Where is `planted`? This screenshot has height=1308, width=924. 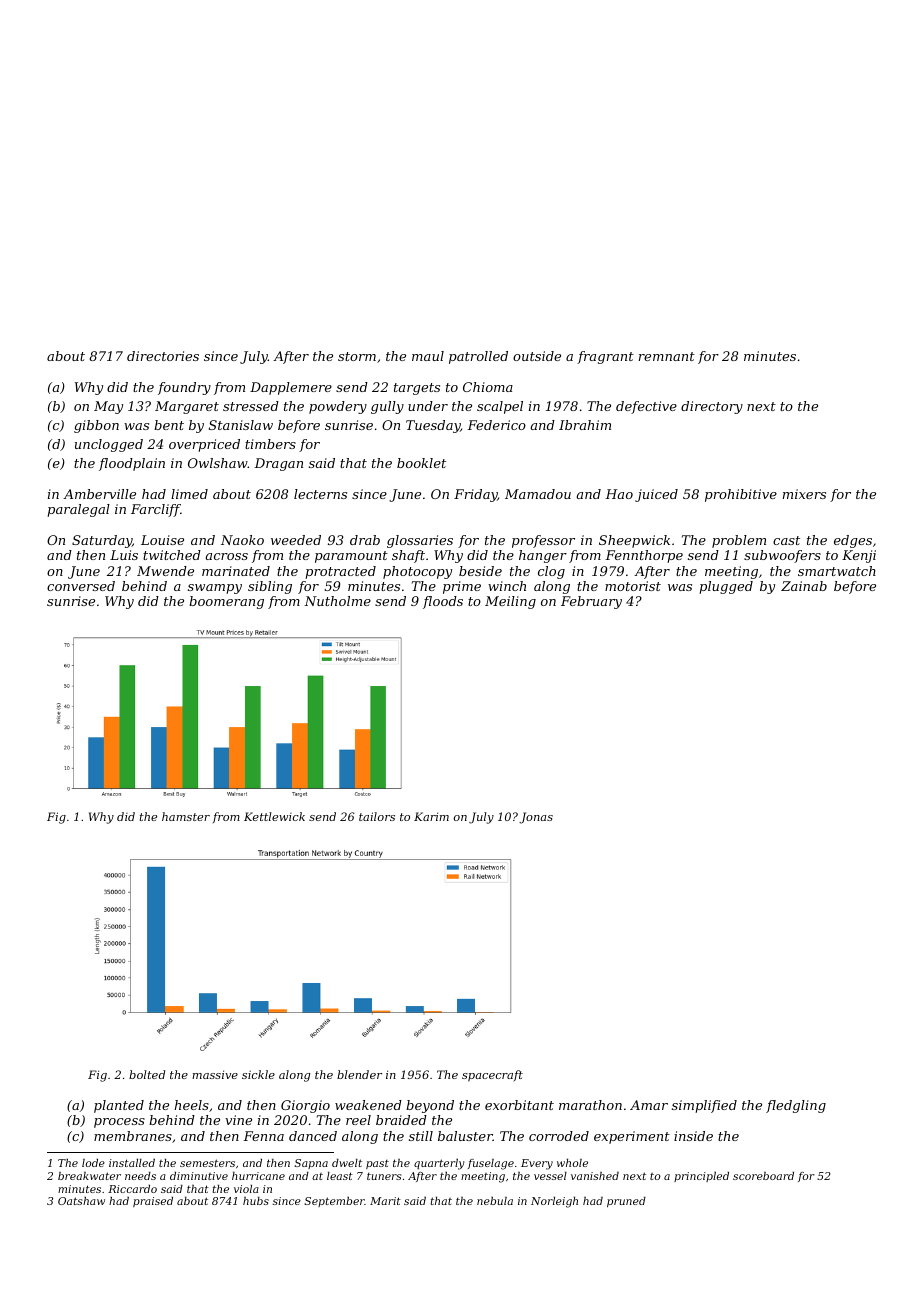
planted is located at coordinates (119, 1106).
